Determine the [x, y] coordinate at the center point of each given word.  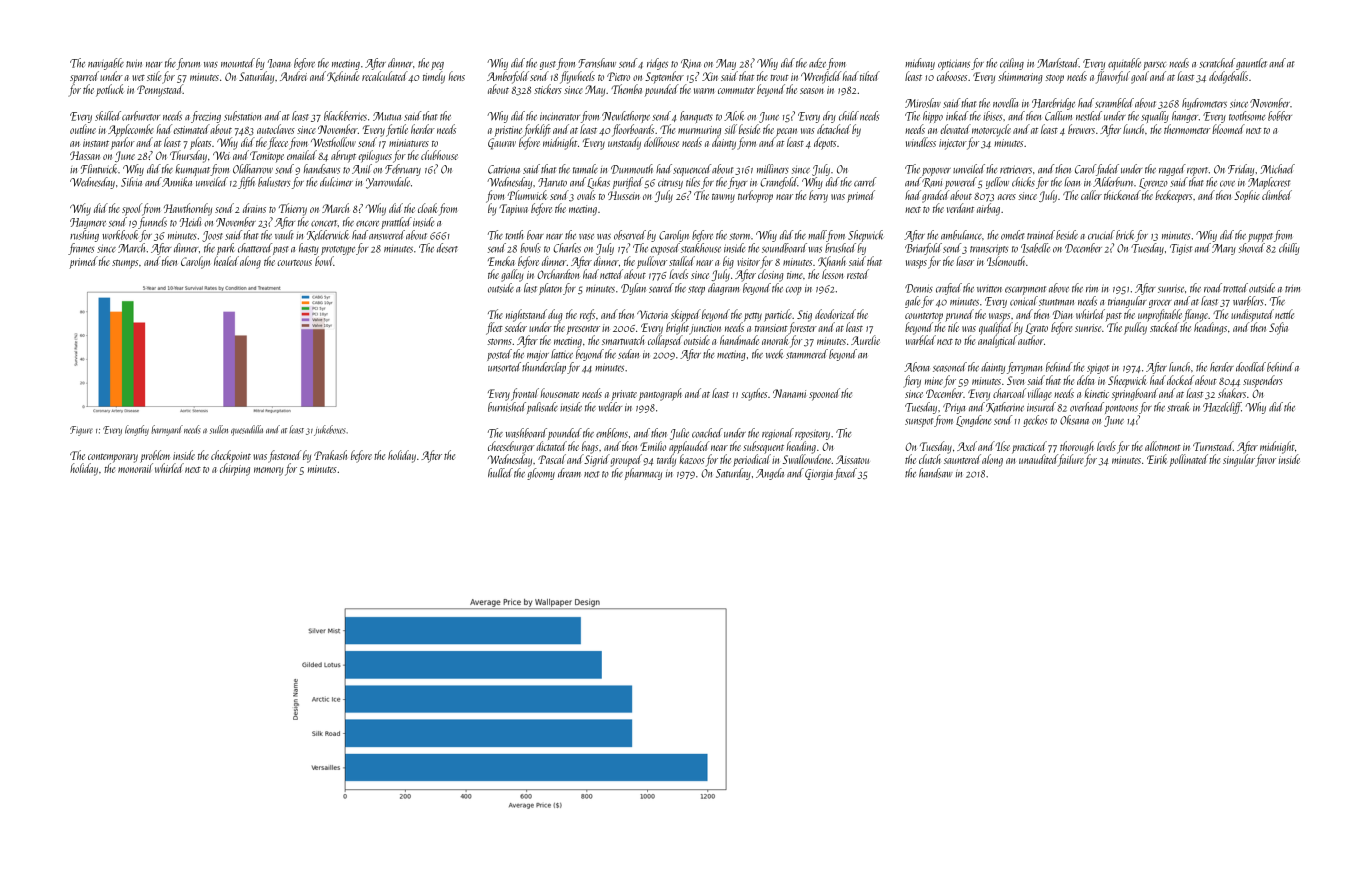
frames [81, 249]
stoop [1055, 79]
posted [499, 355]
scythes [754, 394]
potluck [110, 90]
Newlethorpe [626, 117]
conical [1024, 301]
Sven [1015, 380]
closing [770, 275]
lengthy [137, 430]
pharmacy [643, 474]
